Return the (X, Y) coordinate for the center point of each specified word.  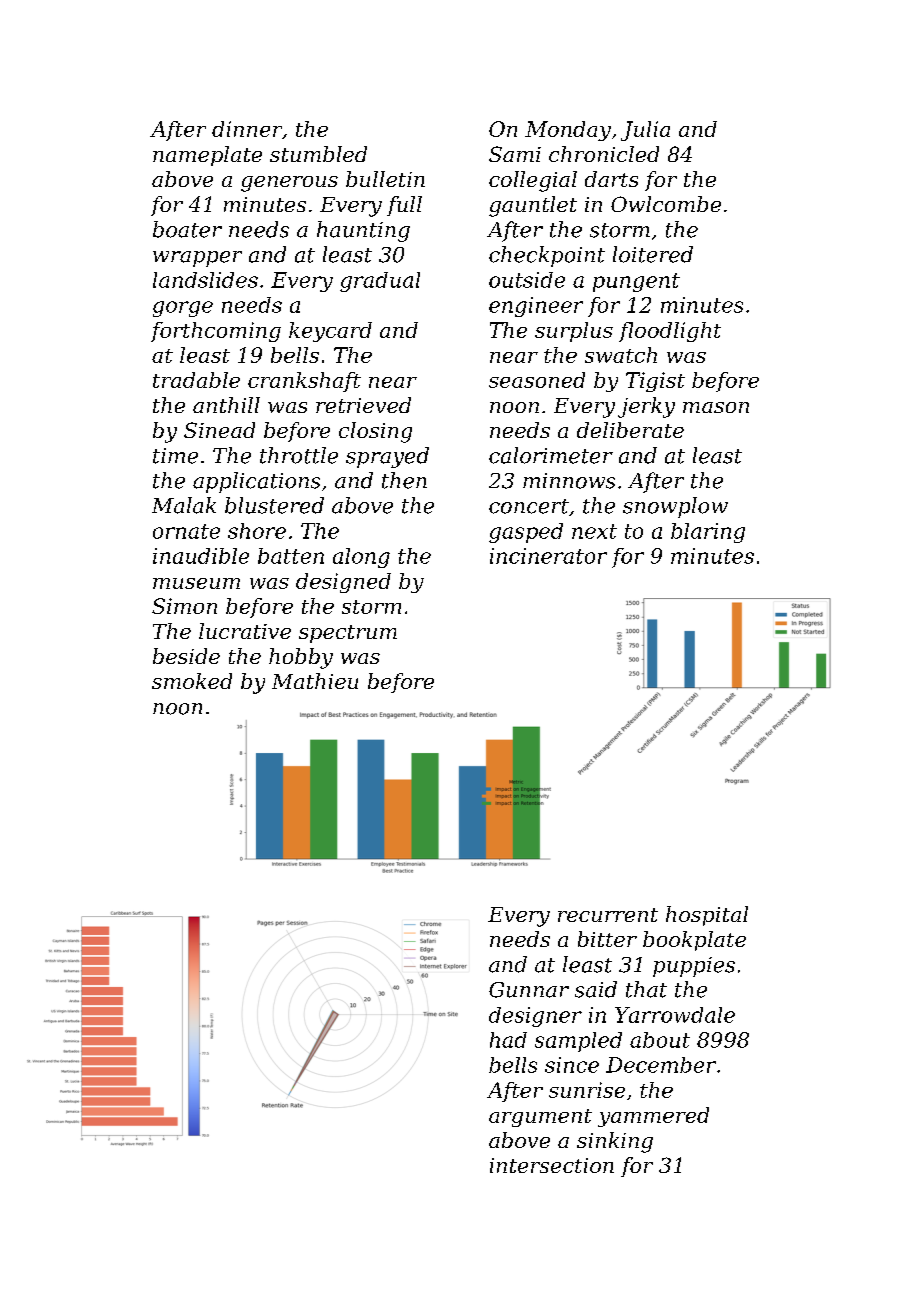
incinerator (548, 556)
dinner (247, 129)
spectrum (348, 634)
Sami (515, 154)
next (594, 531)
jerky (646, 407)
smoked (192, 681)
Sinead (219, 430)
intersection (552, 1165)
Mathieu (315, 681)
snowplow (675, 507)
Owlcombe (666, 204)
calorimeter (551, 455)
